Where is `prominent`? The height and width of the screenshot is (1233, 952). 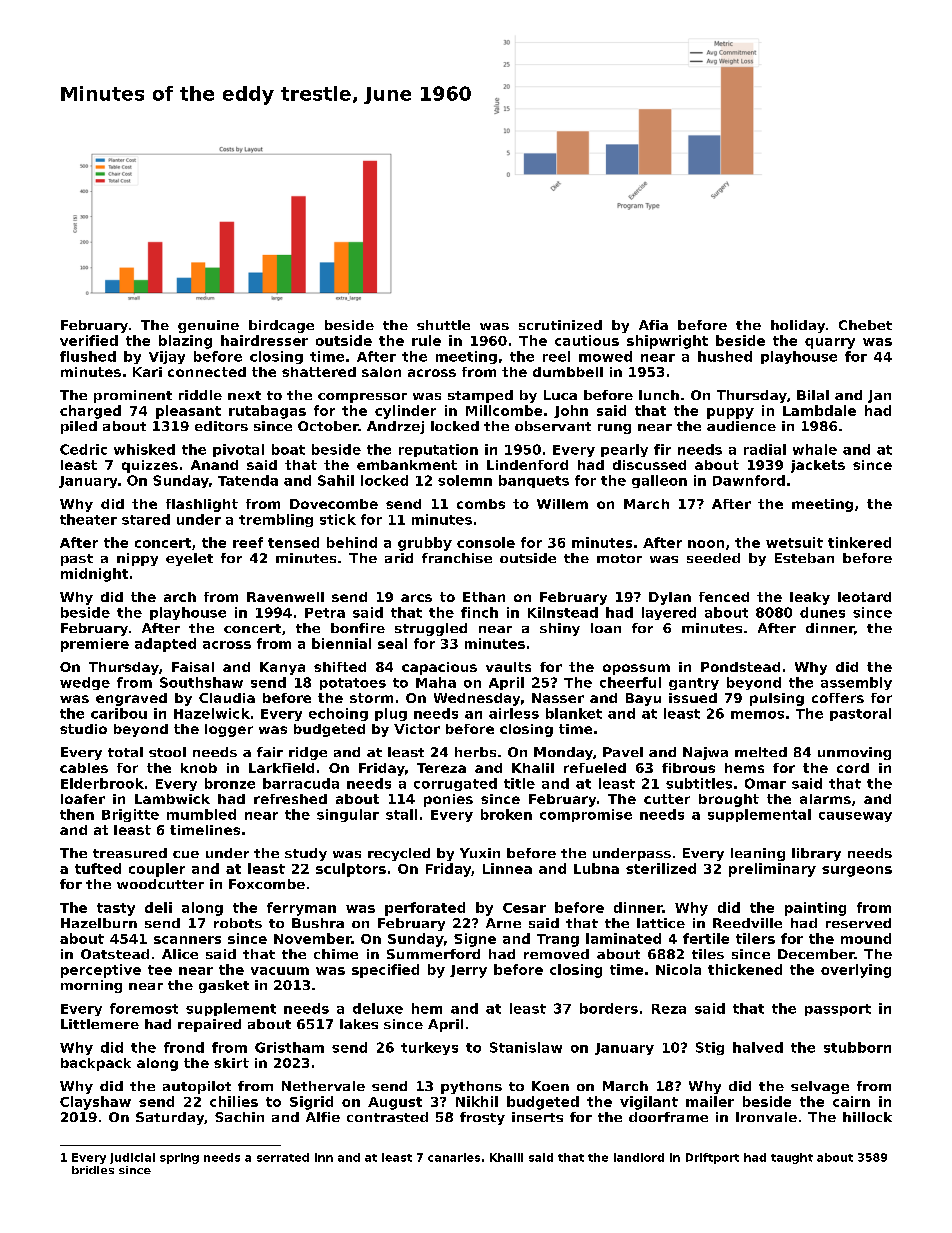 prominent is located at coordinates (133, 396).
